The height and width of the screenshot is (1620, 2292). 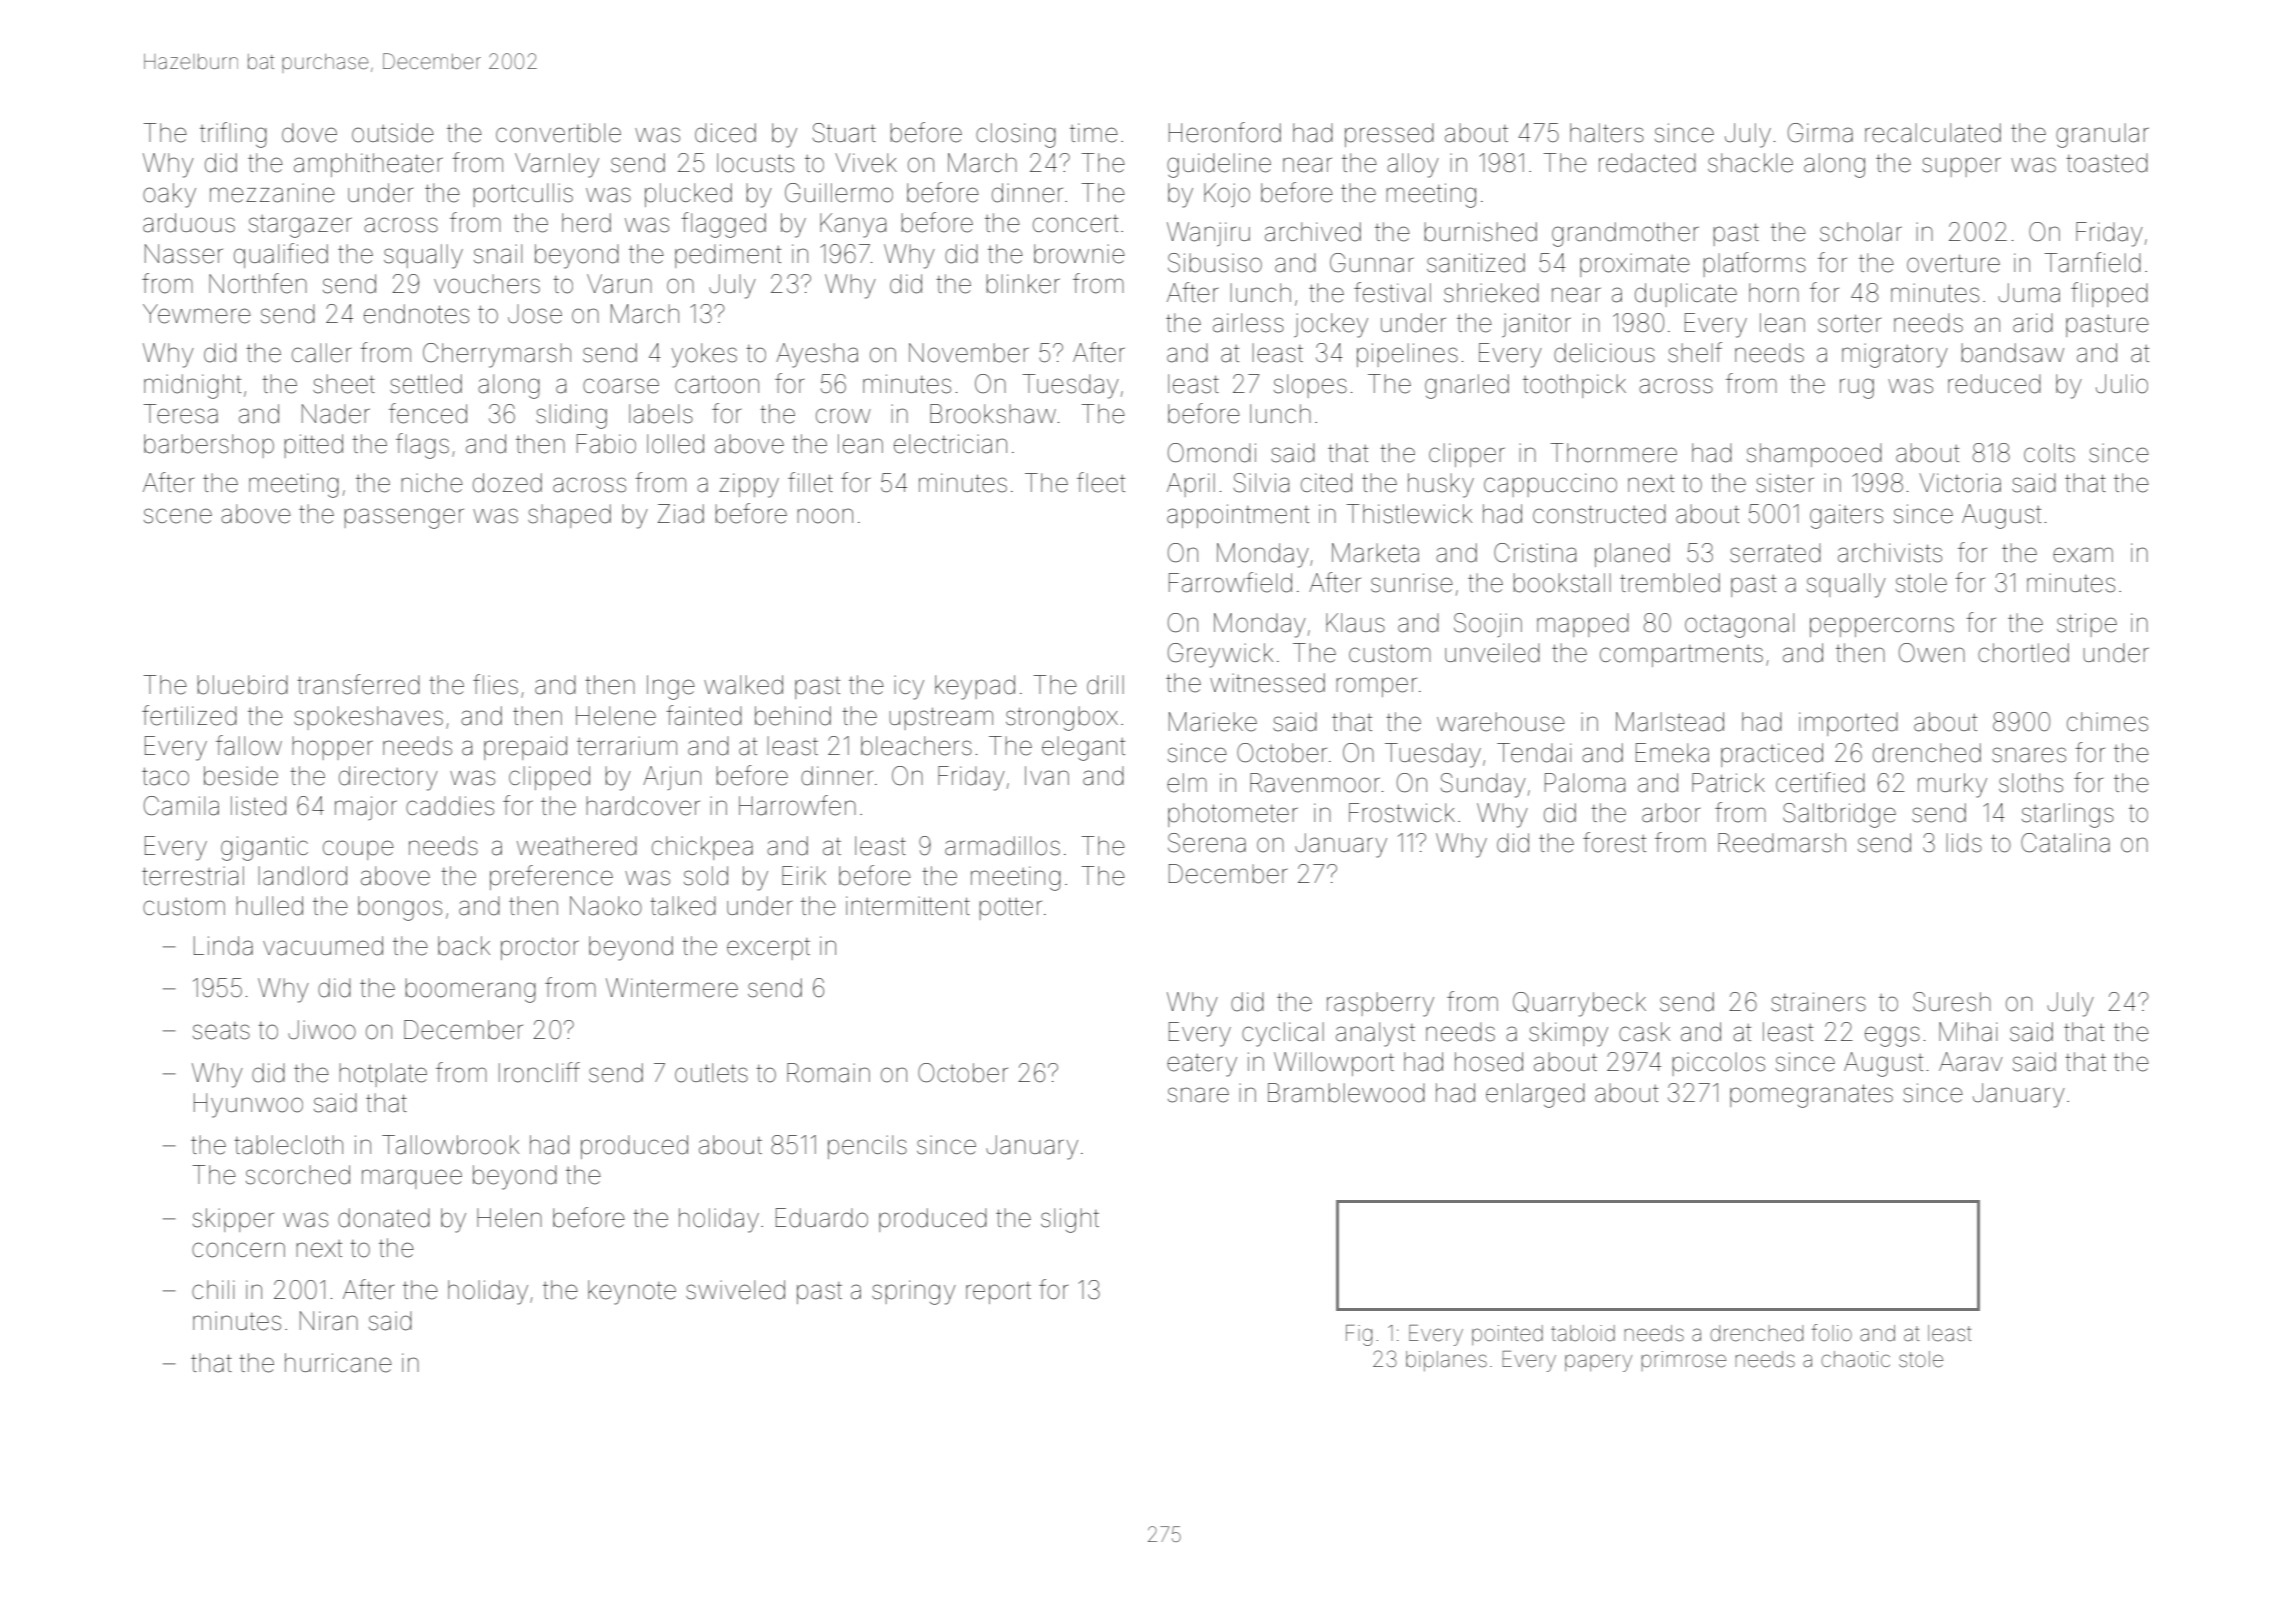 I want to click on closing, so click(x=1016, y=135).
